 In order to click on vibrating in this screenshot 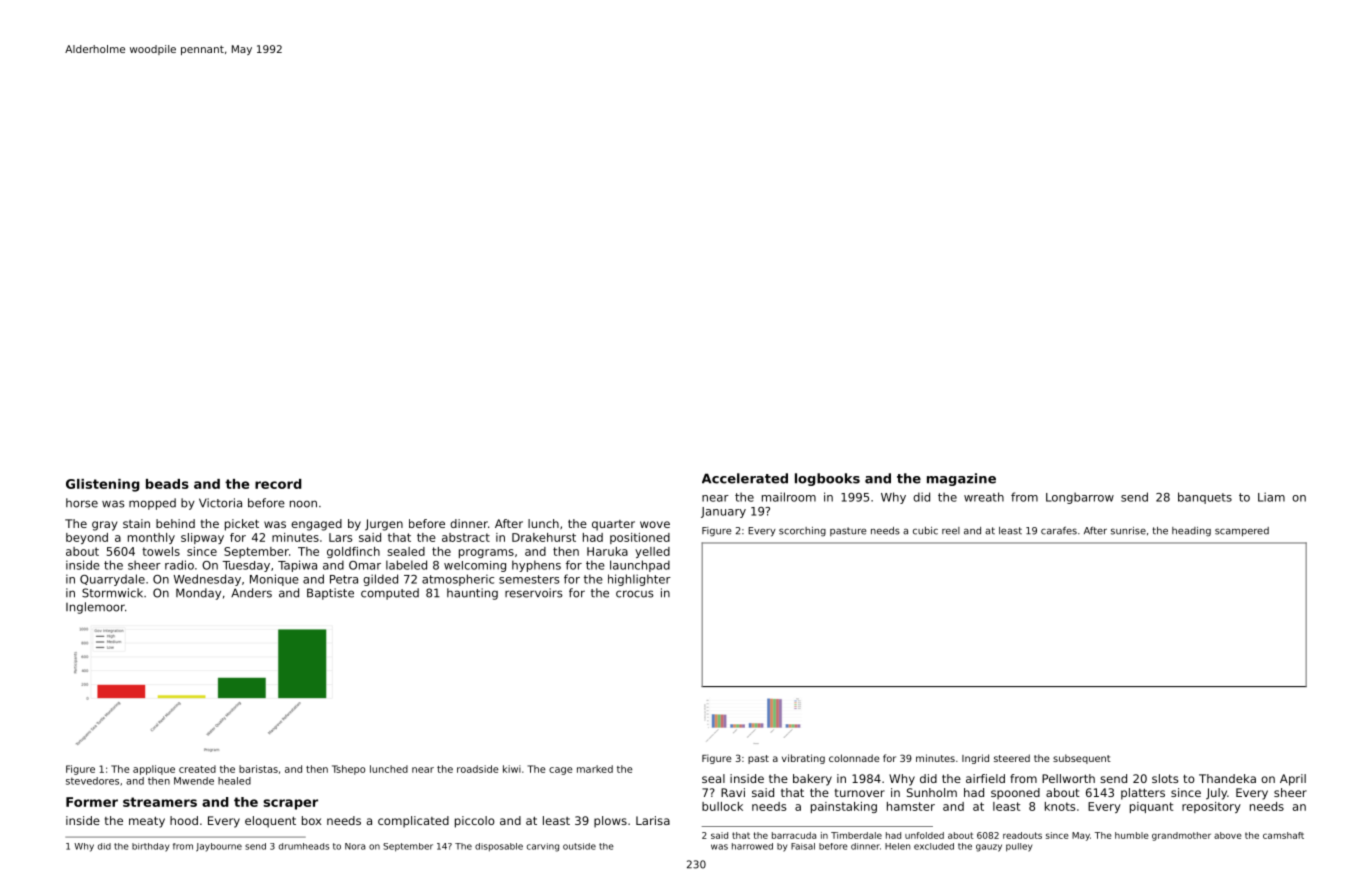, I will do `click(803, 759)`.
